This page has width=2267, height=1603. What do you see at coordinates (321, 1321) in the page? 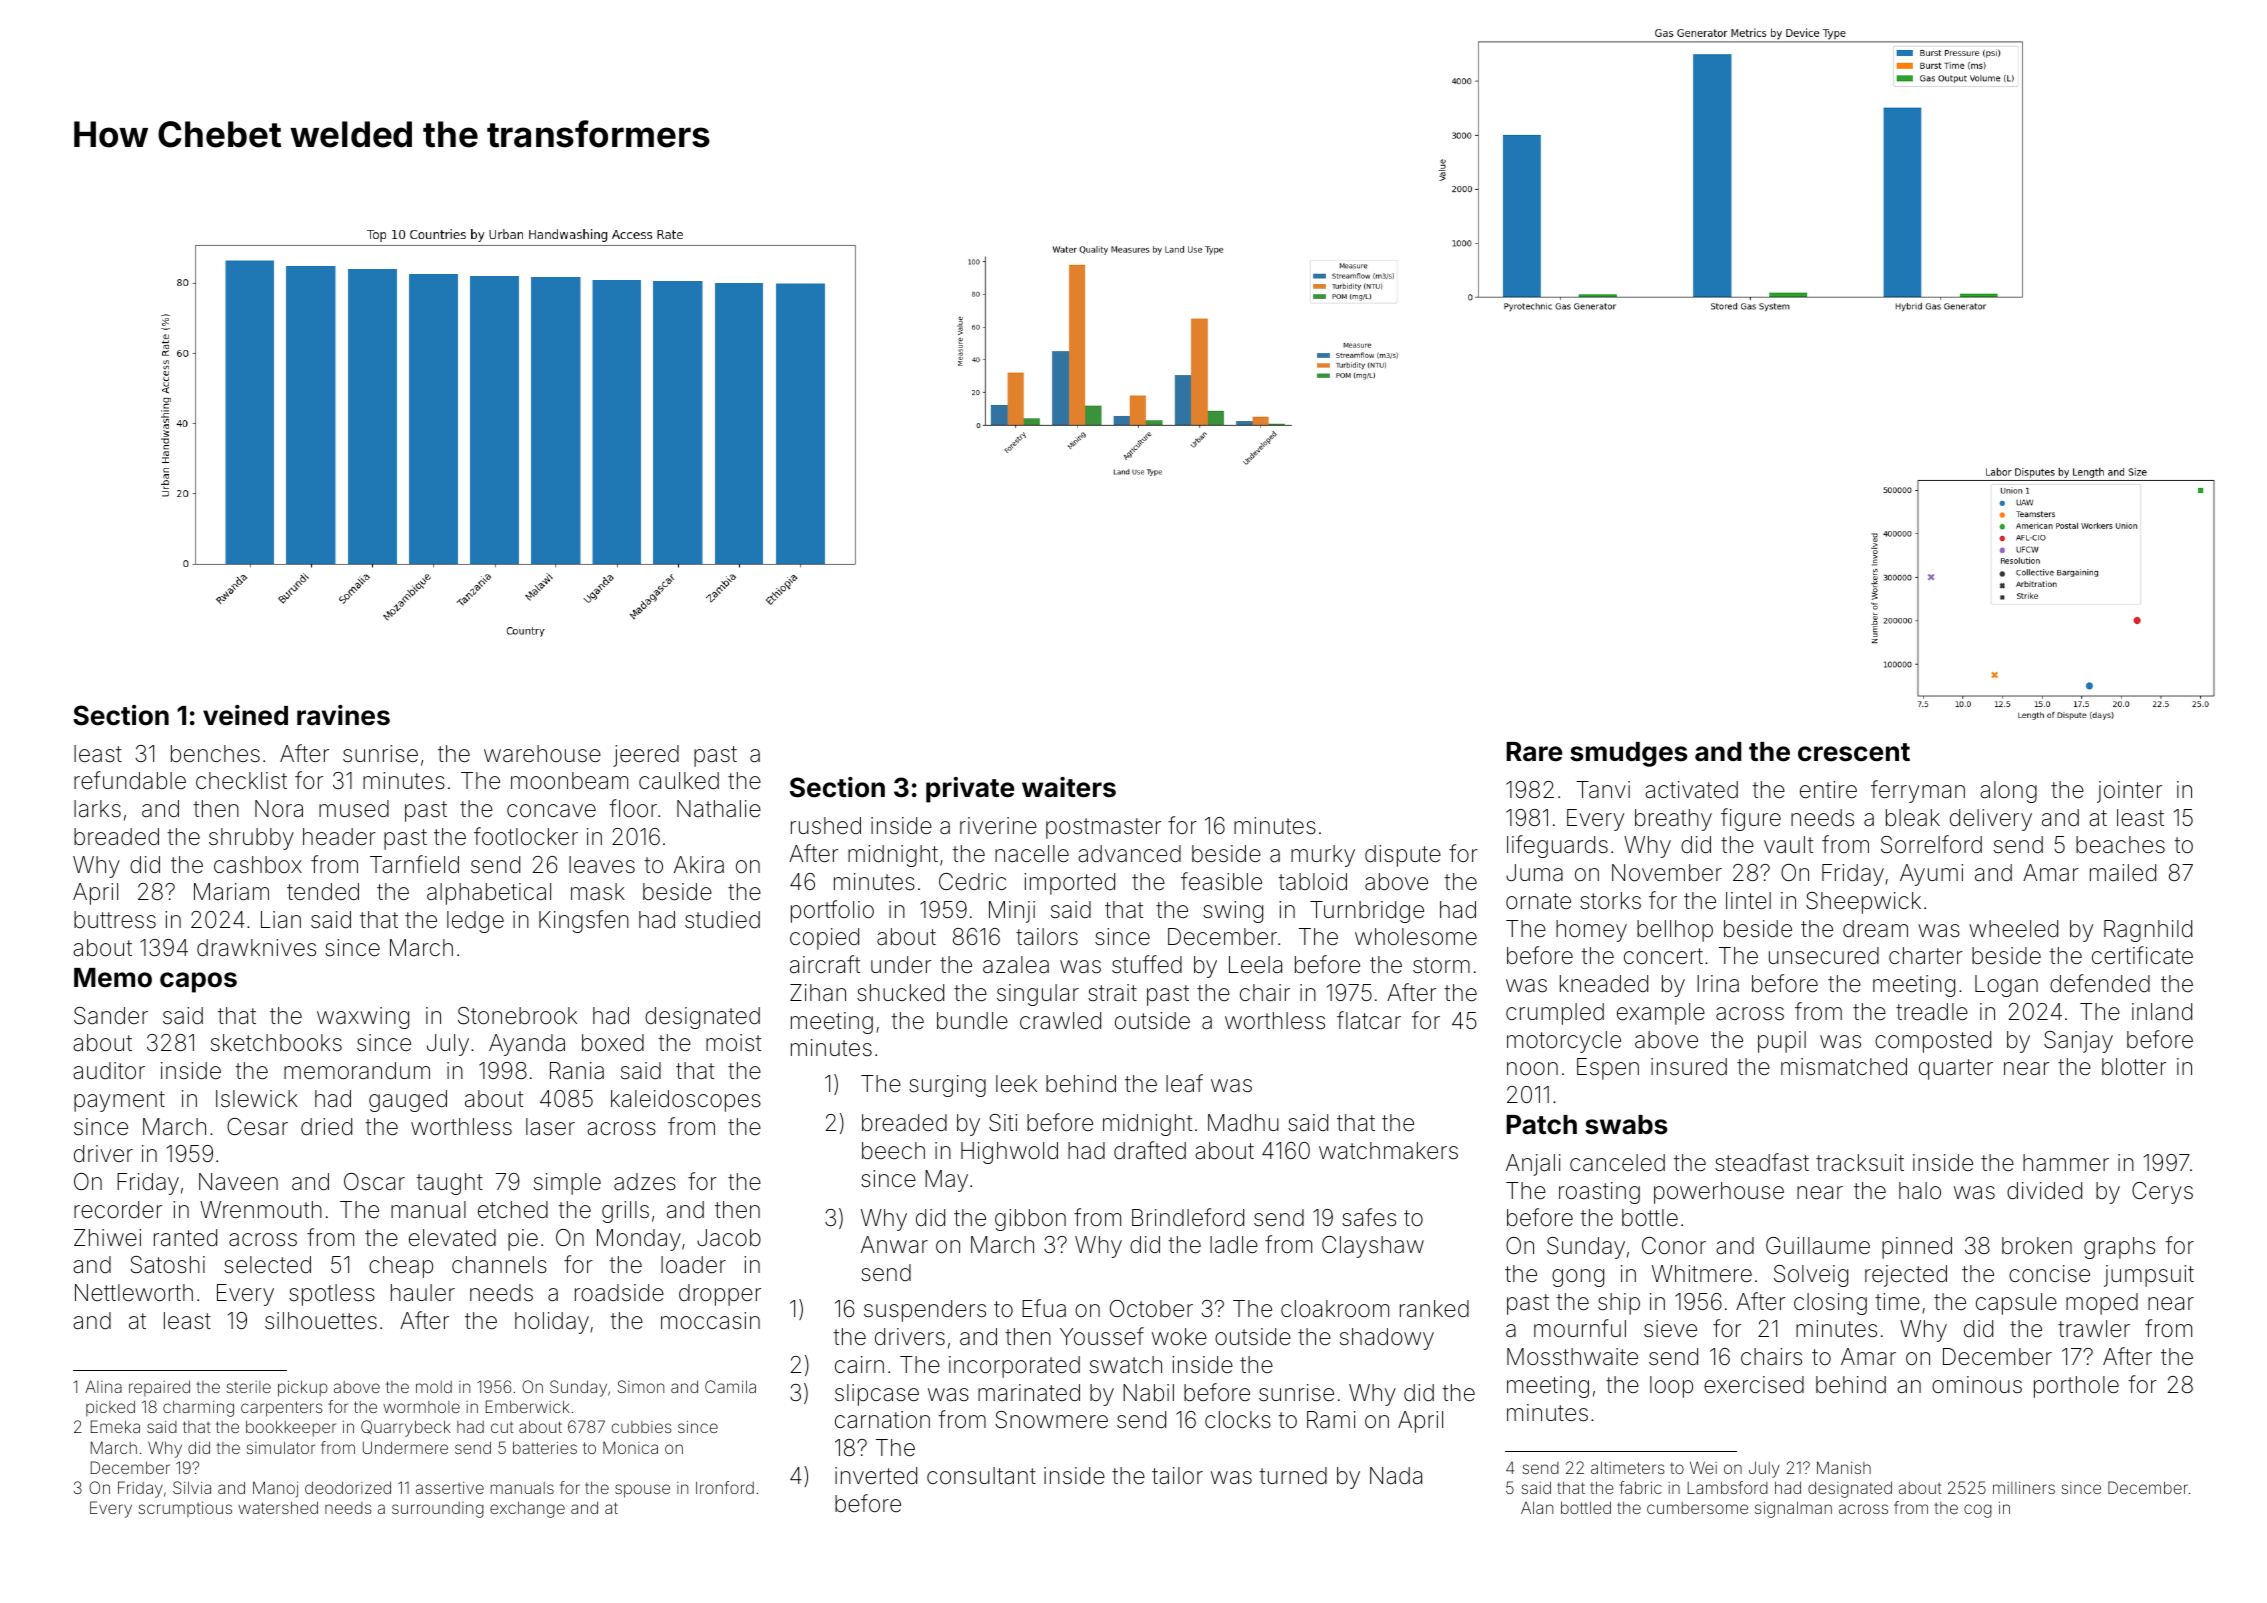
I see `silhouettes` at bounding box center [321, 1321].
